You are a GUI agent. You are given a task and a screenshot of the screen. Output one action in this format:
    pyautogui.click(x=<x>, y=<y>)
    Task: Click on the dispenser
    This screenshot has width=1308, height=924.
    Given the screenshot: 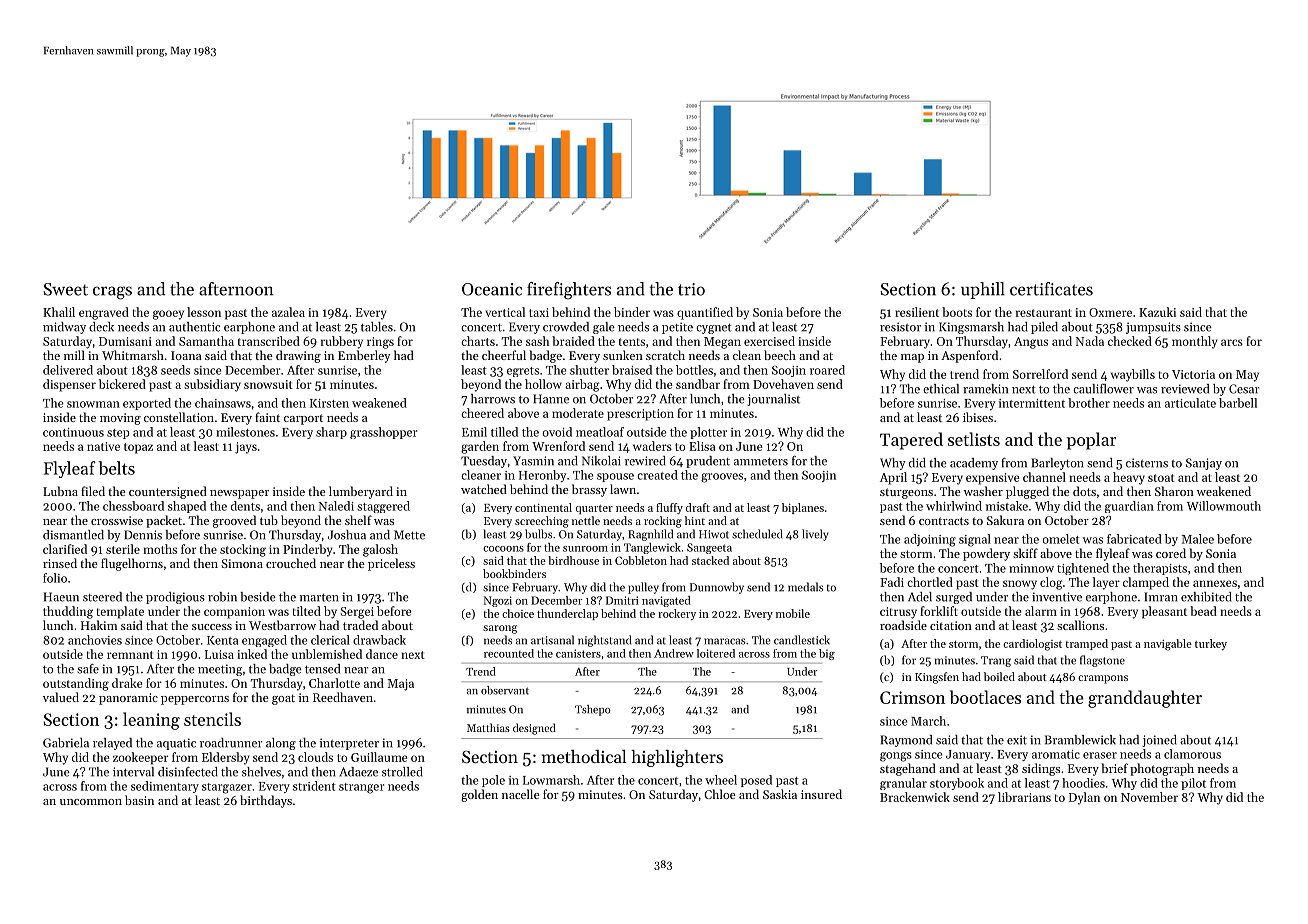 What is the action you would take?
    pyautogui.click(x=69, y=385)
